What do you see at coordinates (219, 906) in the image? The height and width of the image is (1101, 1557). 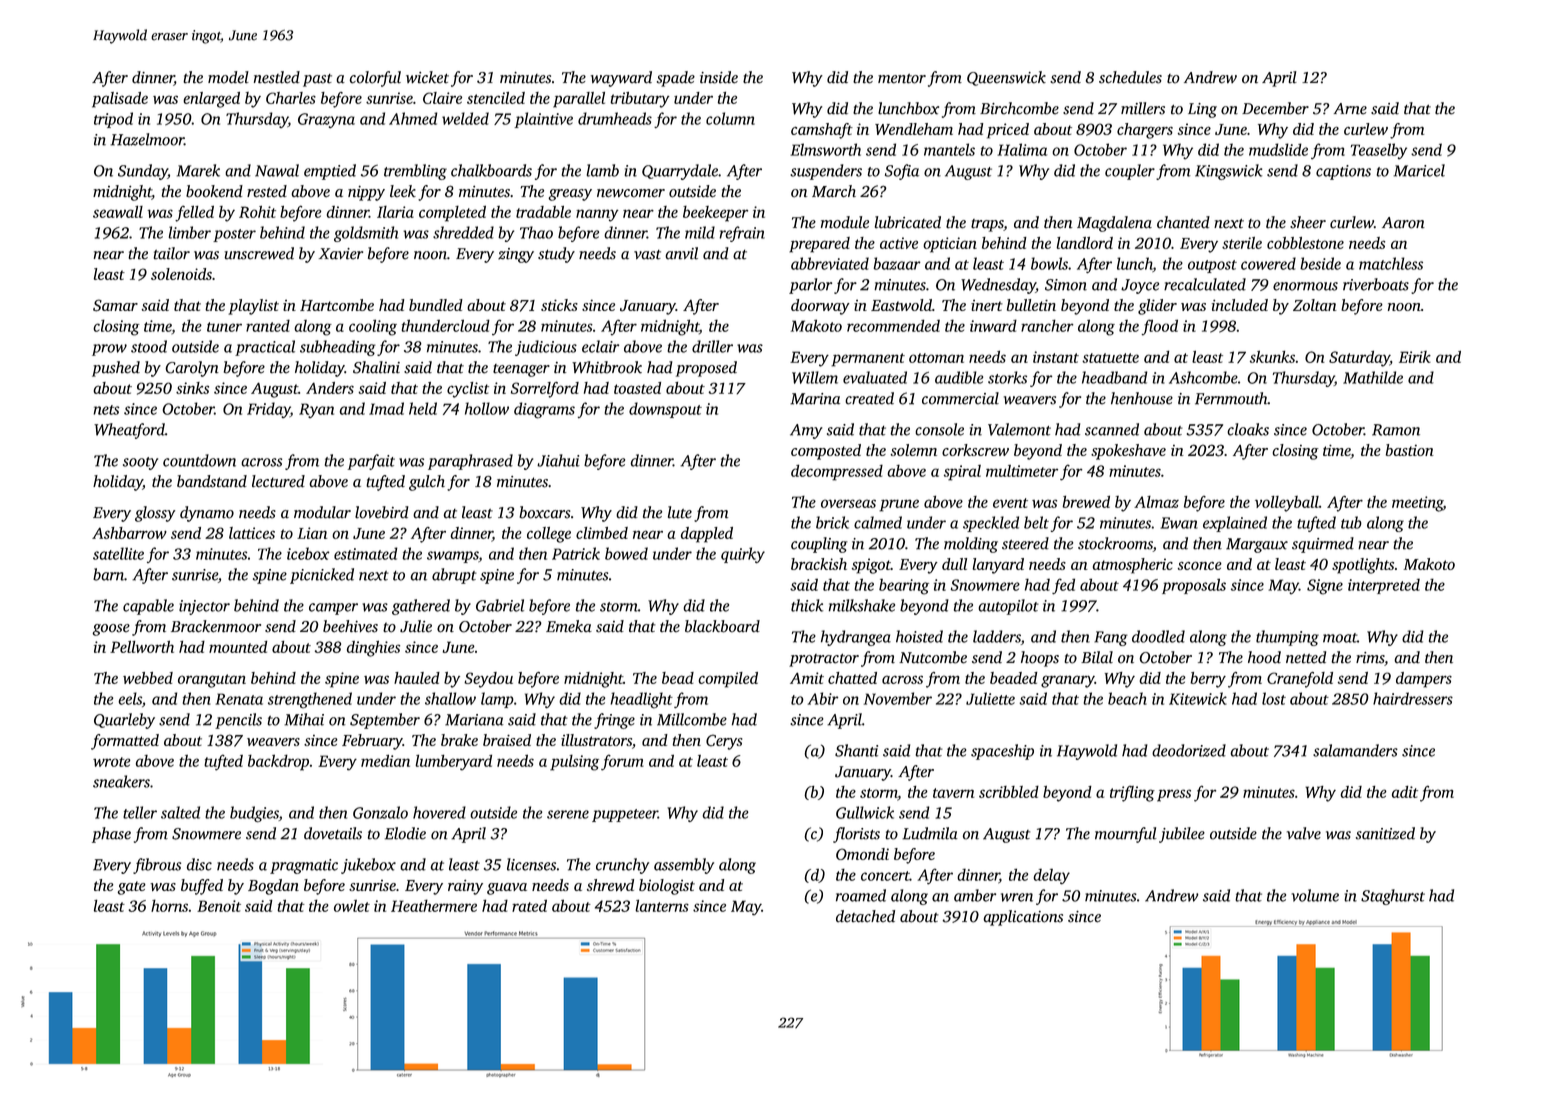 I see `Benoit` at bounding box center [219, 906].
